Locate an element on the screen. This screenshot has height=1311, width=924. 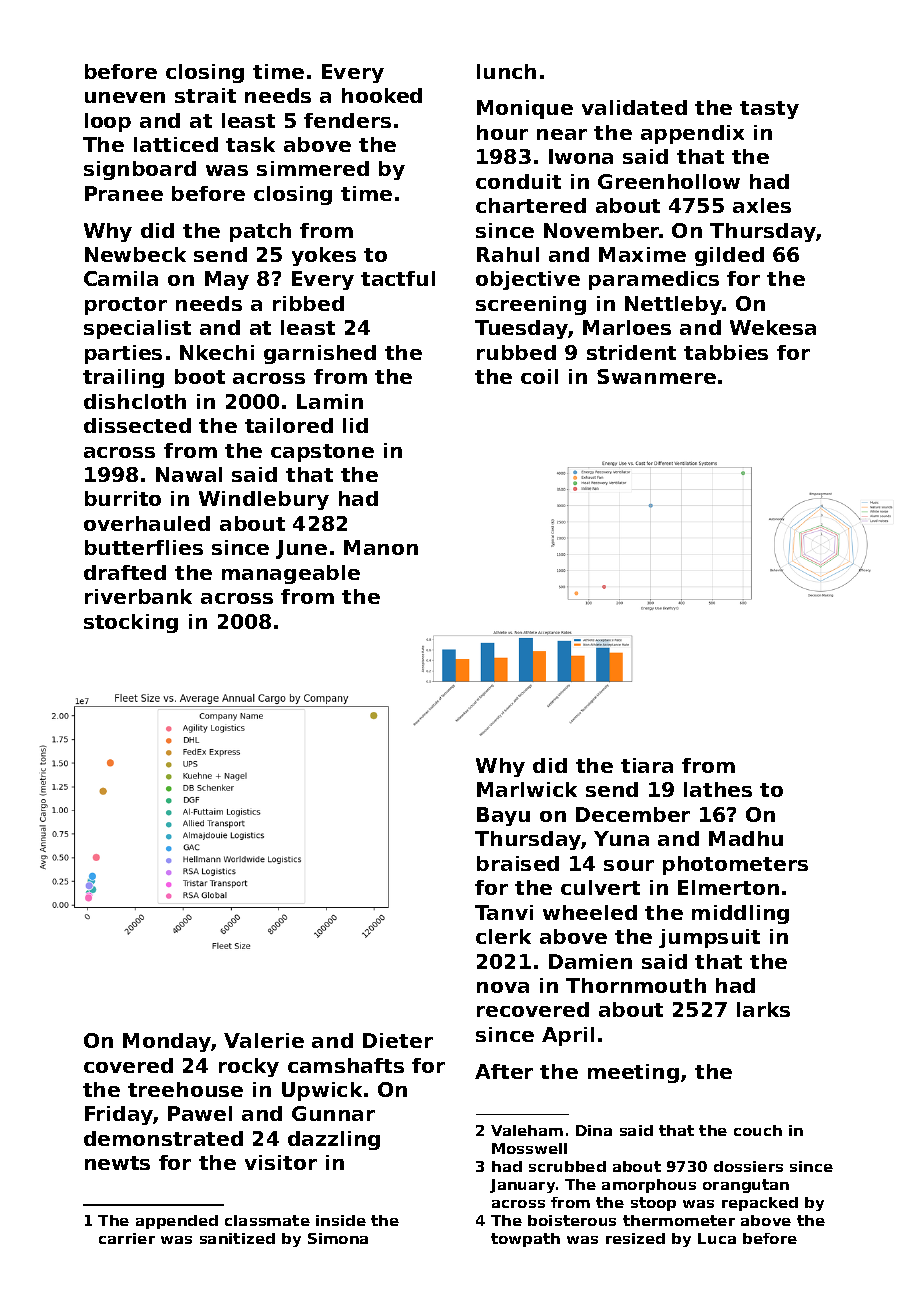
strait is located at coordinates (205, 95).
